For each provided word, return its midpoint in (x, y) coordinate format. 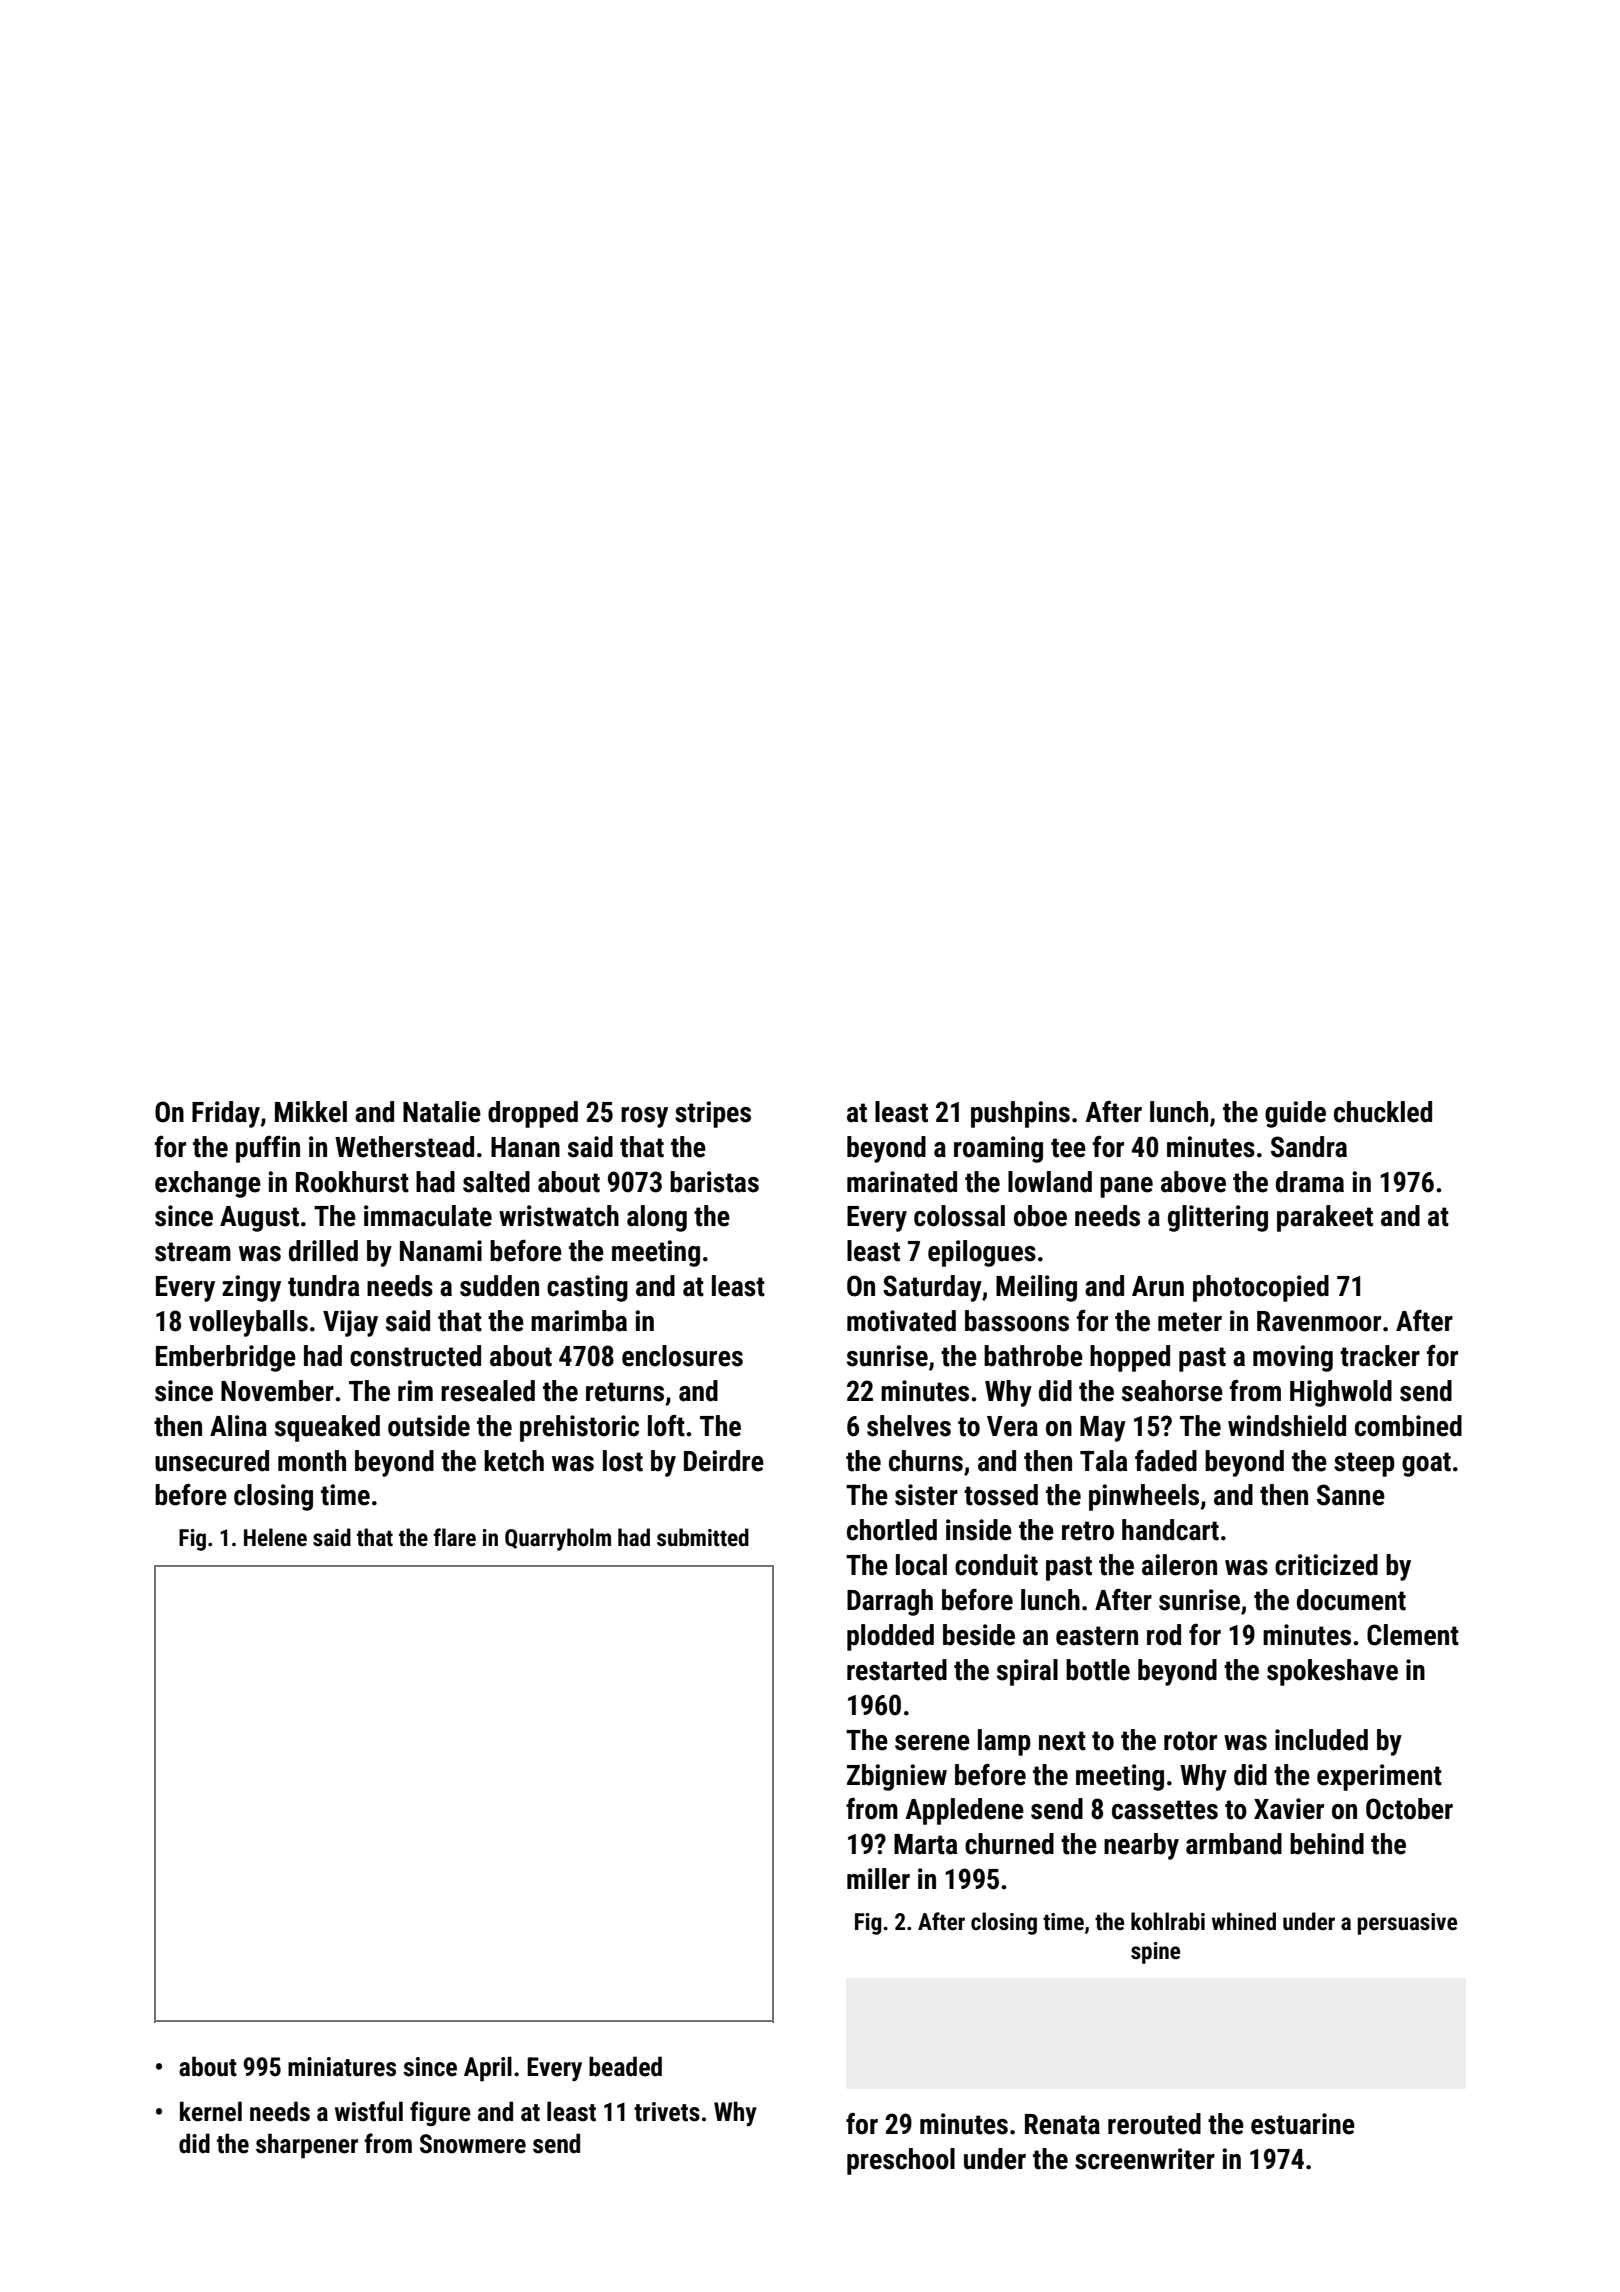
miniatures (342, 2067)
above (1193, 1182)
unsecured (212, 1461)
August (259, 1219)
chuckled (1383, 1112)
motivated (901, 1321)
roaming (998, 1149)
